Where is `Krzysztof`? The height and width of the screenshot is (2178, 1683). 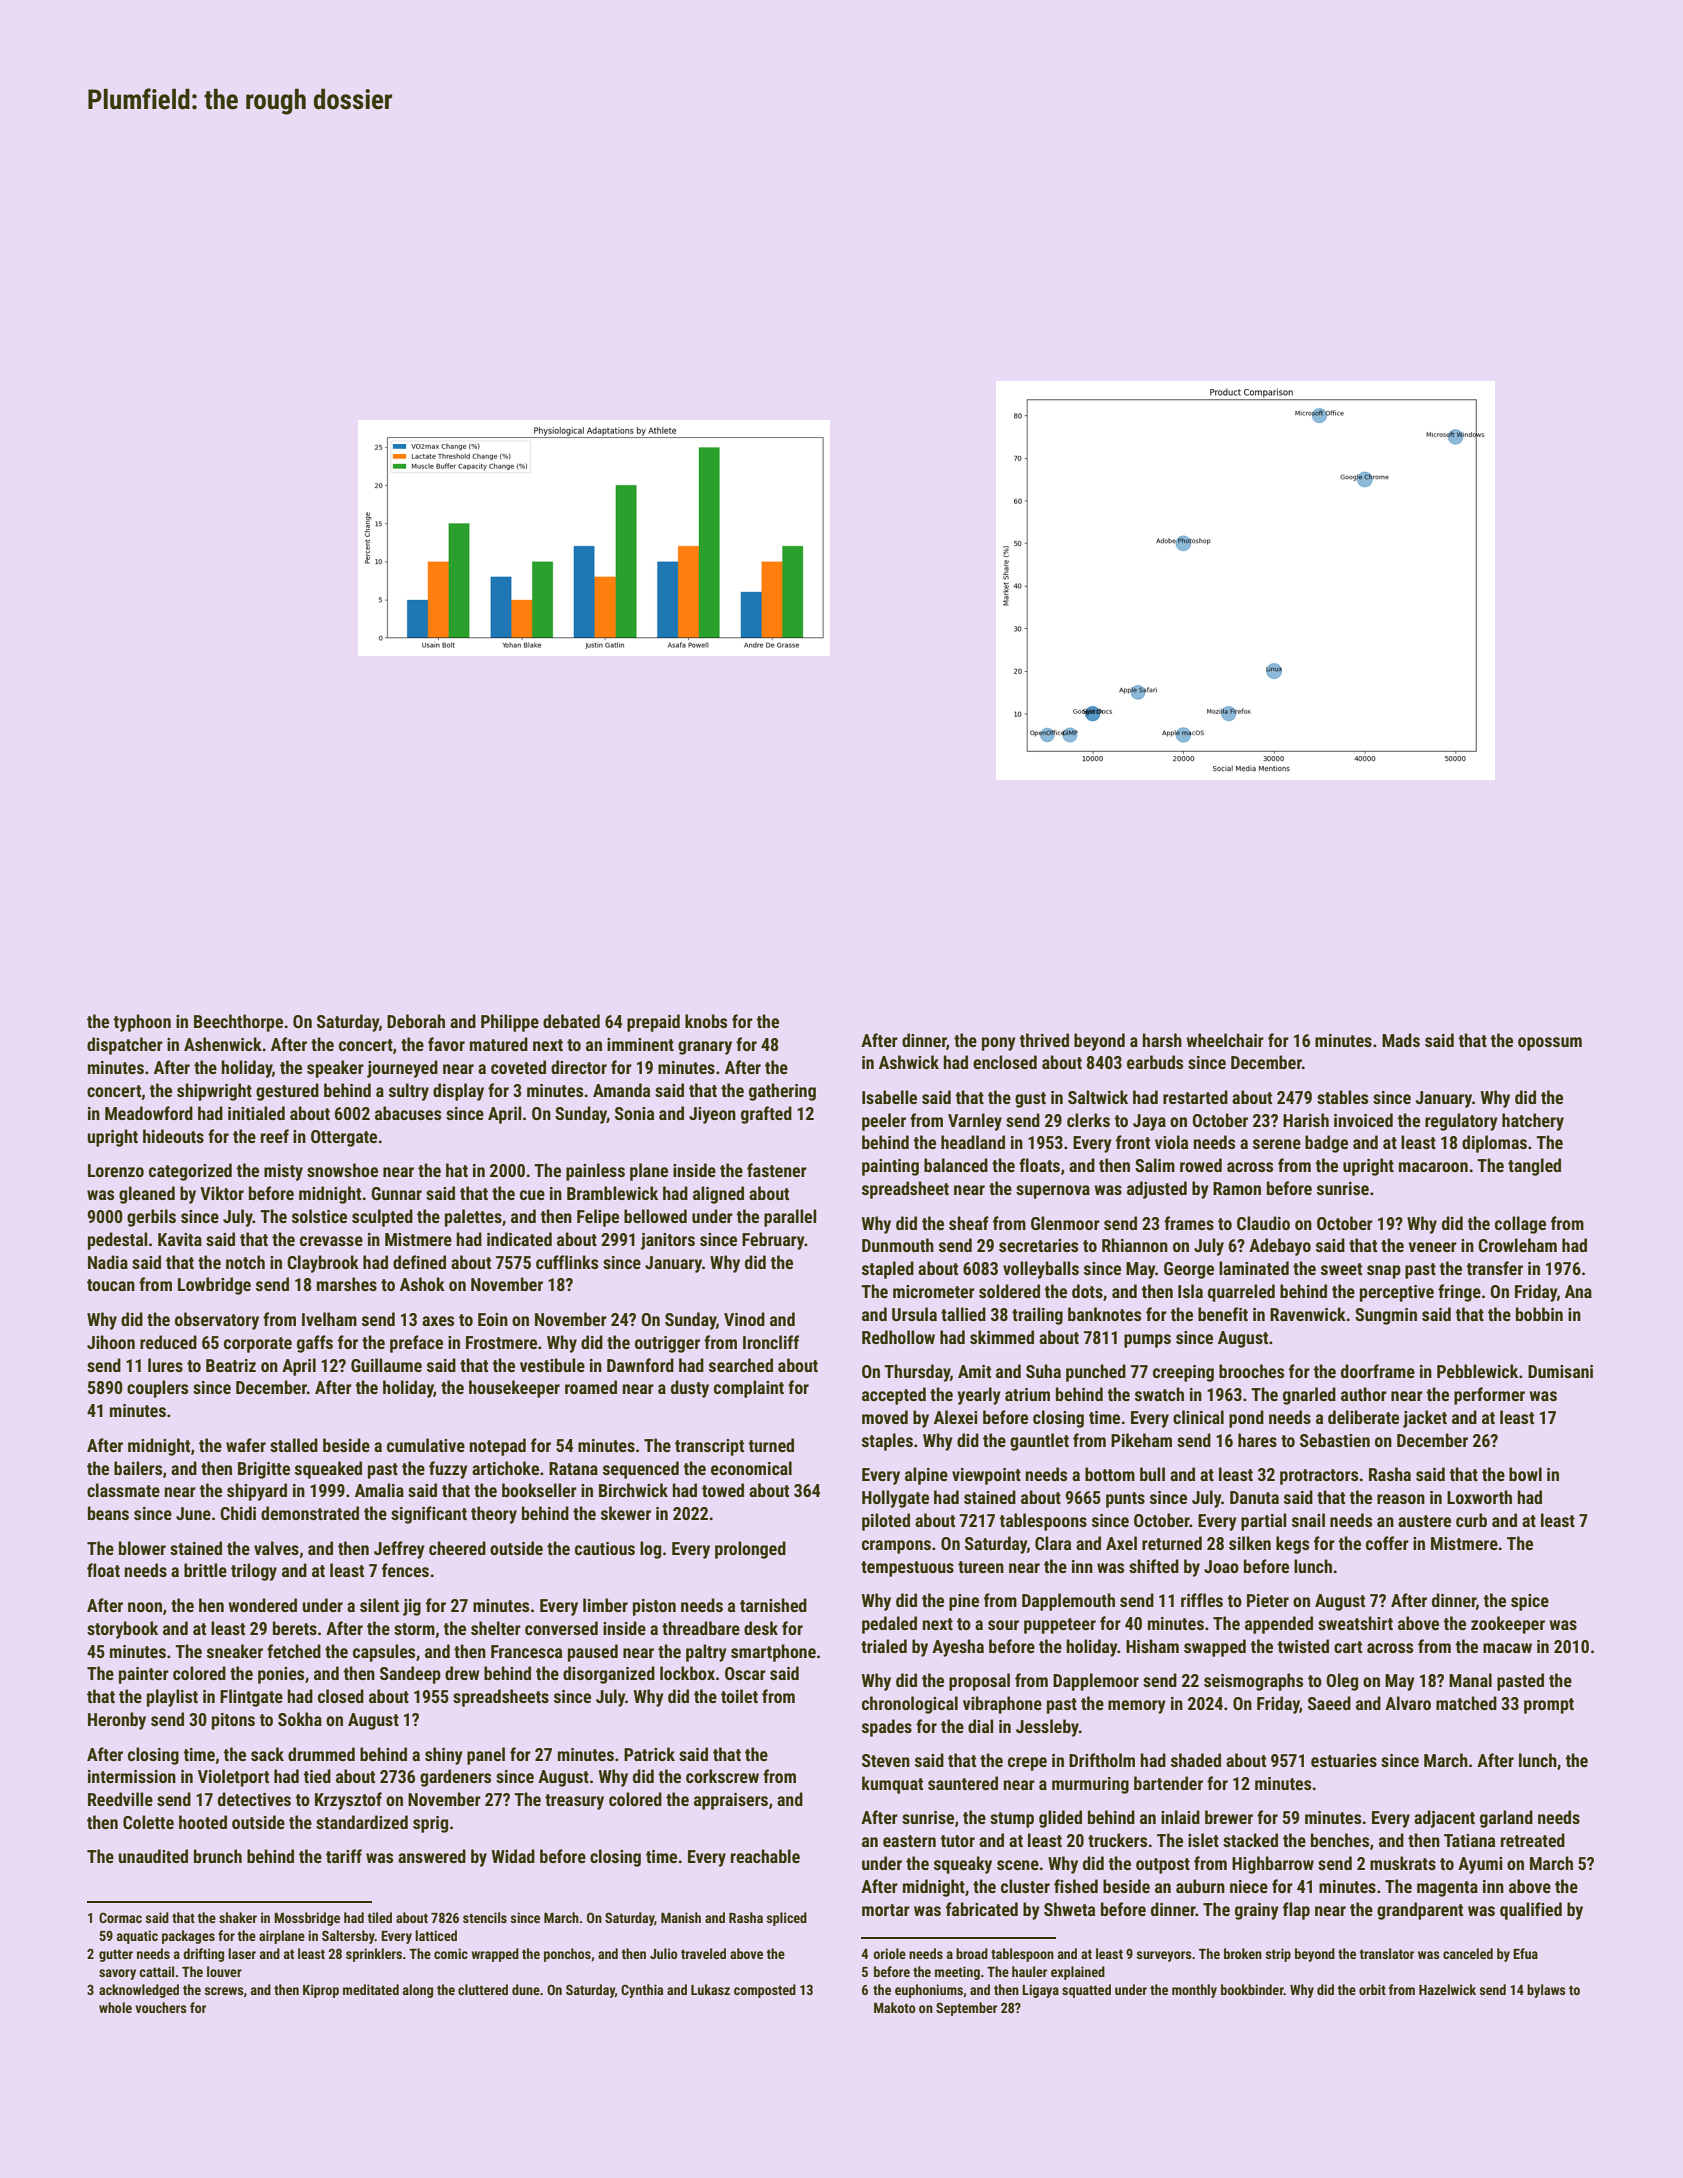 Krzysztof is located at coordinates (348, 1801).
